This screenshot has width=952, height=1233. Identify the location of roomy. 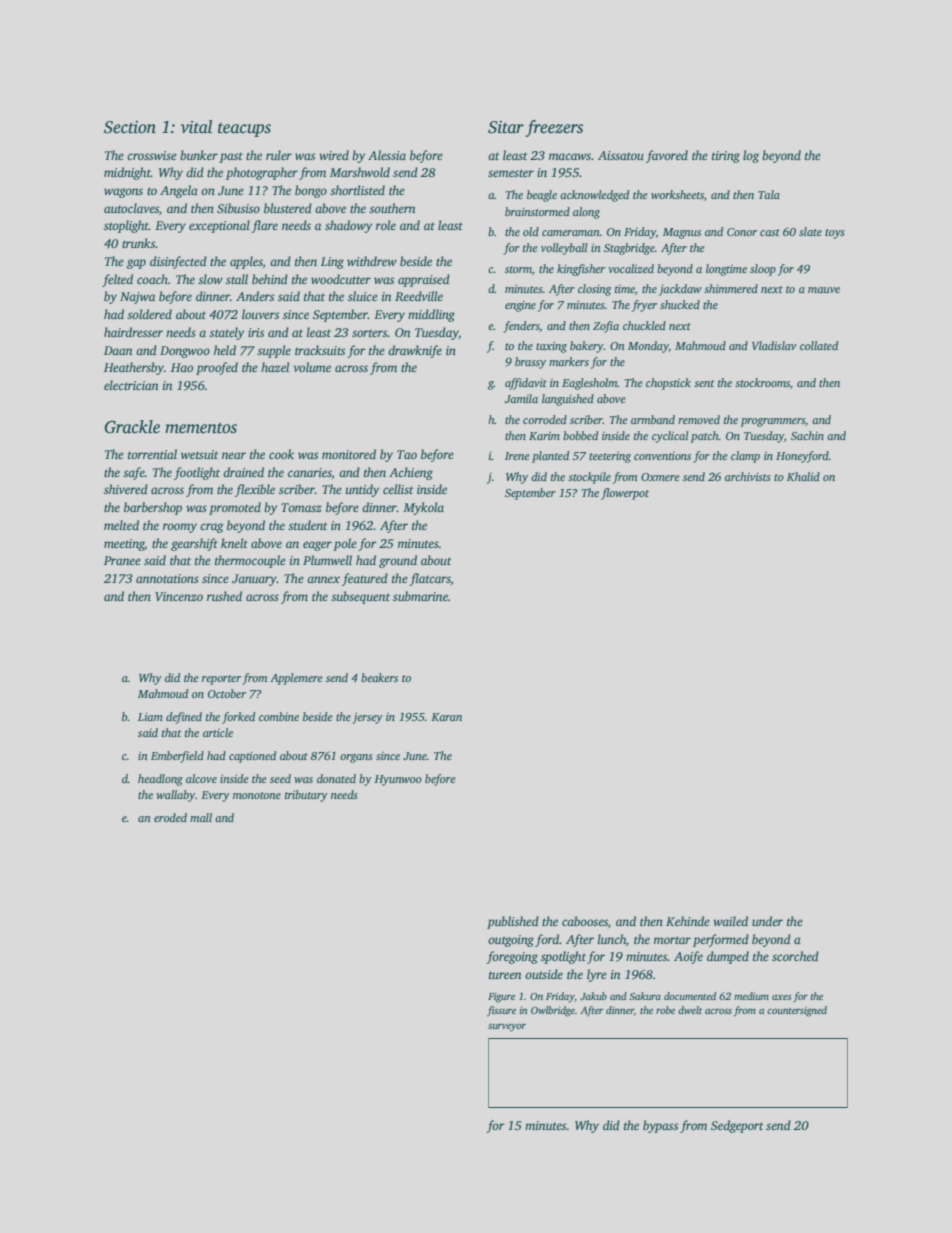
(180, 528).
